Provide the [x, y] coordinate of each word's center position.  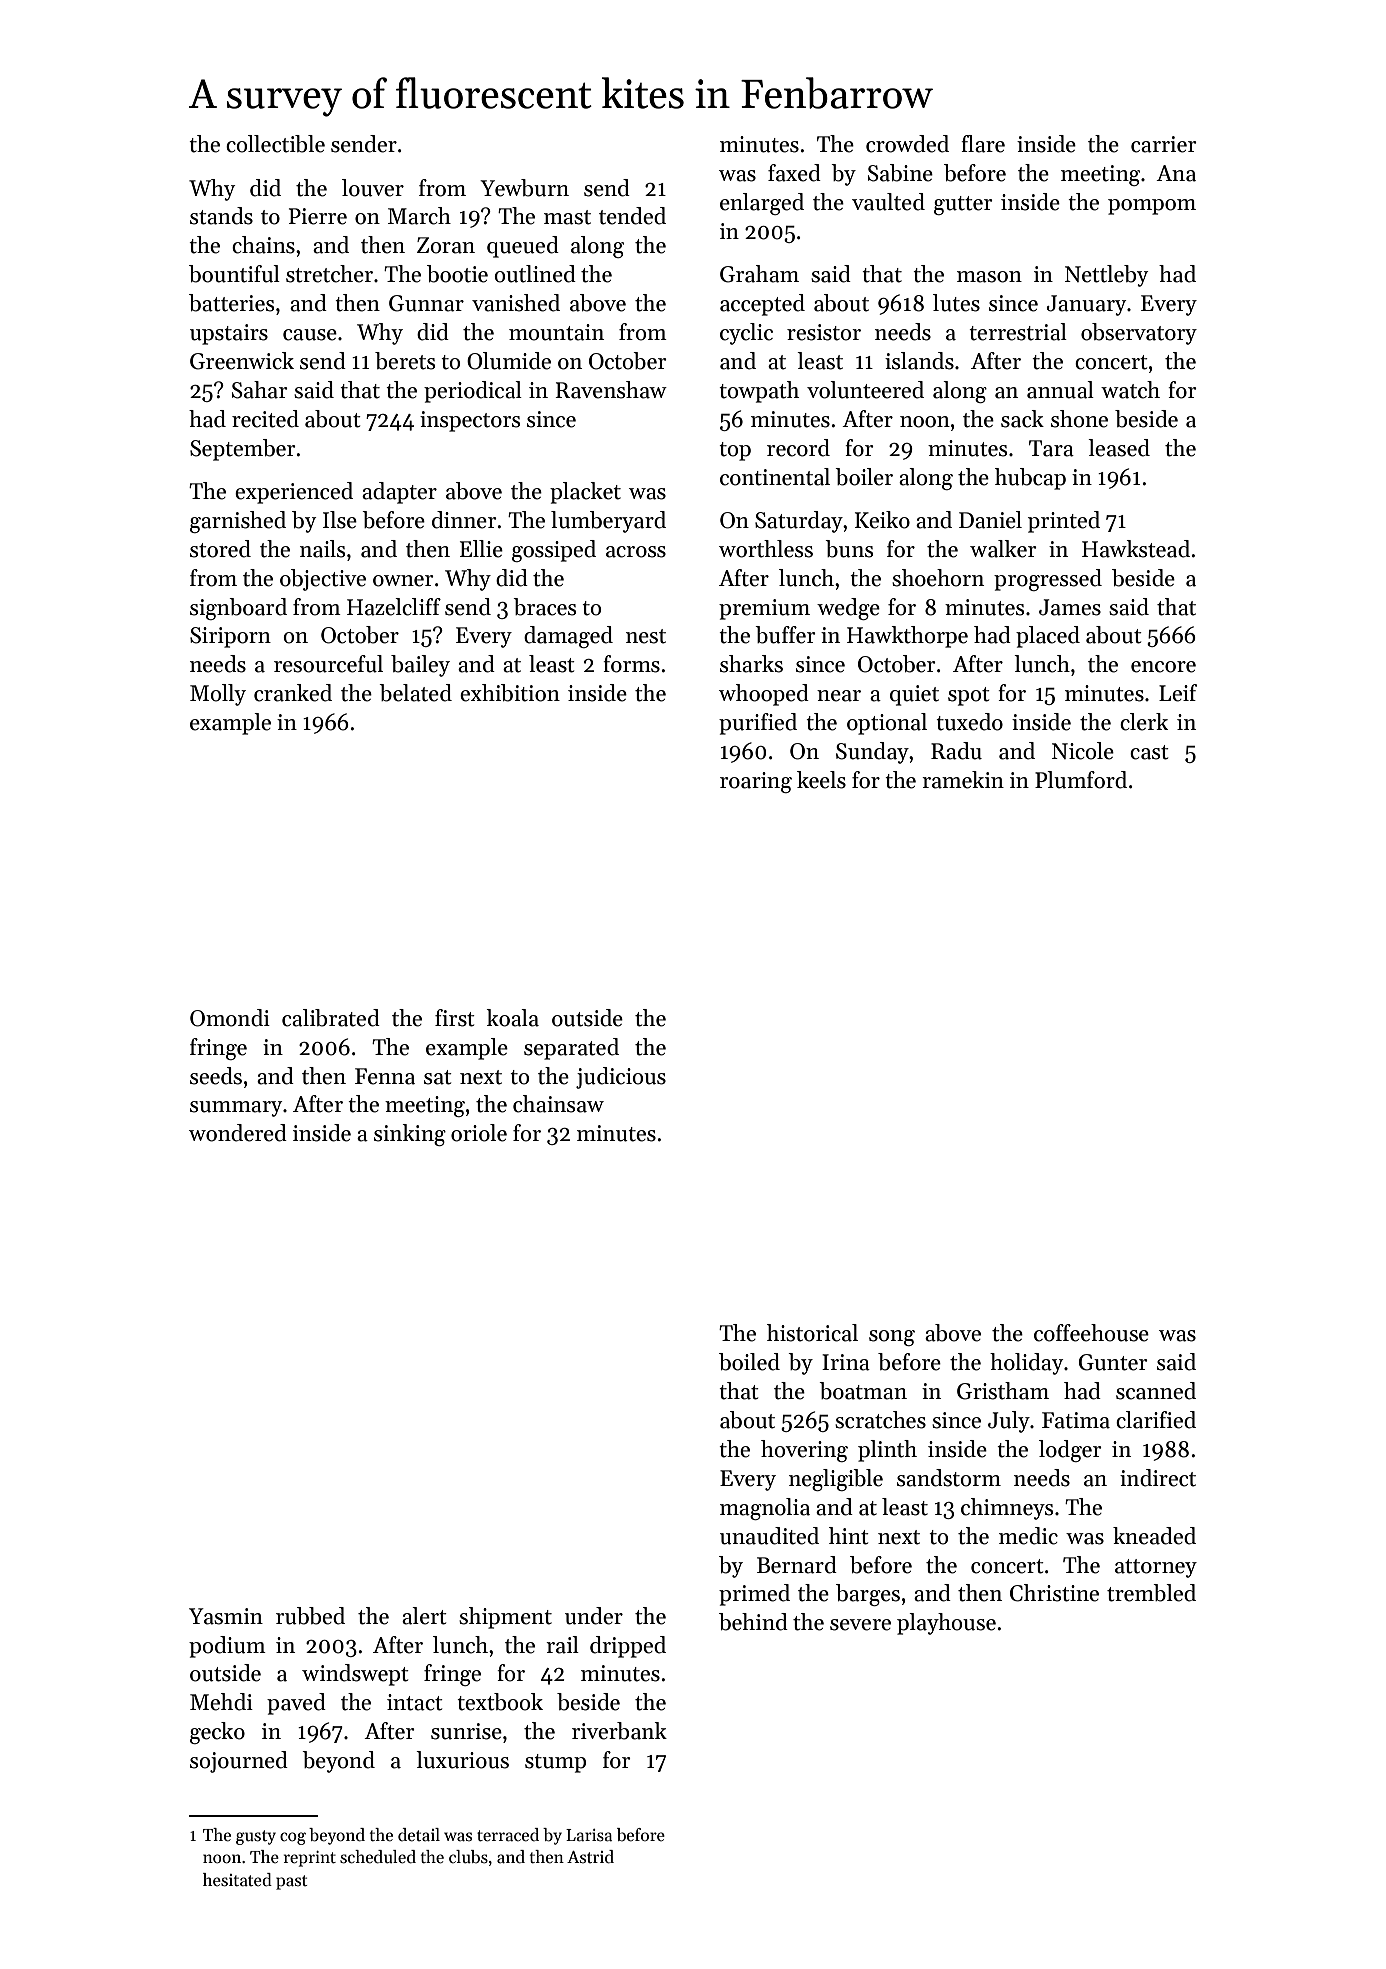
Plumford [1081, 780]
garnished [238, 522]
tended [632, 216]
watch [1130, 390]
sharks [751, 664]
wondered [238, 1133]
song [892, 1338]
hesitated [237, 1880]
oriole [479, 1133]
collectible [275, 144]
